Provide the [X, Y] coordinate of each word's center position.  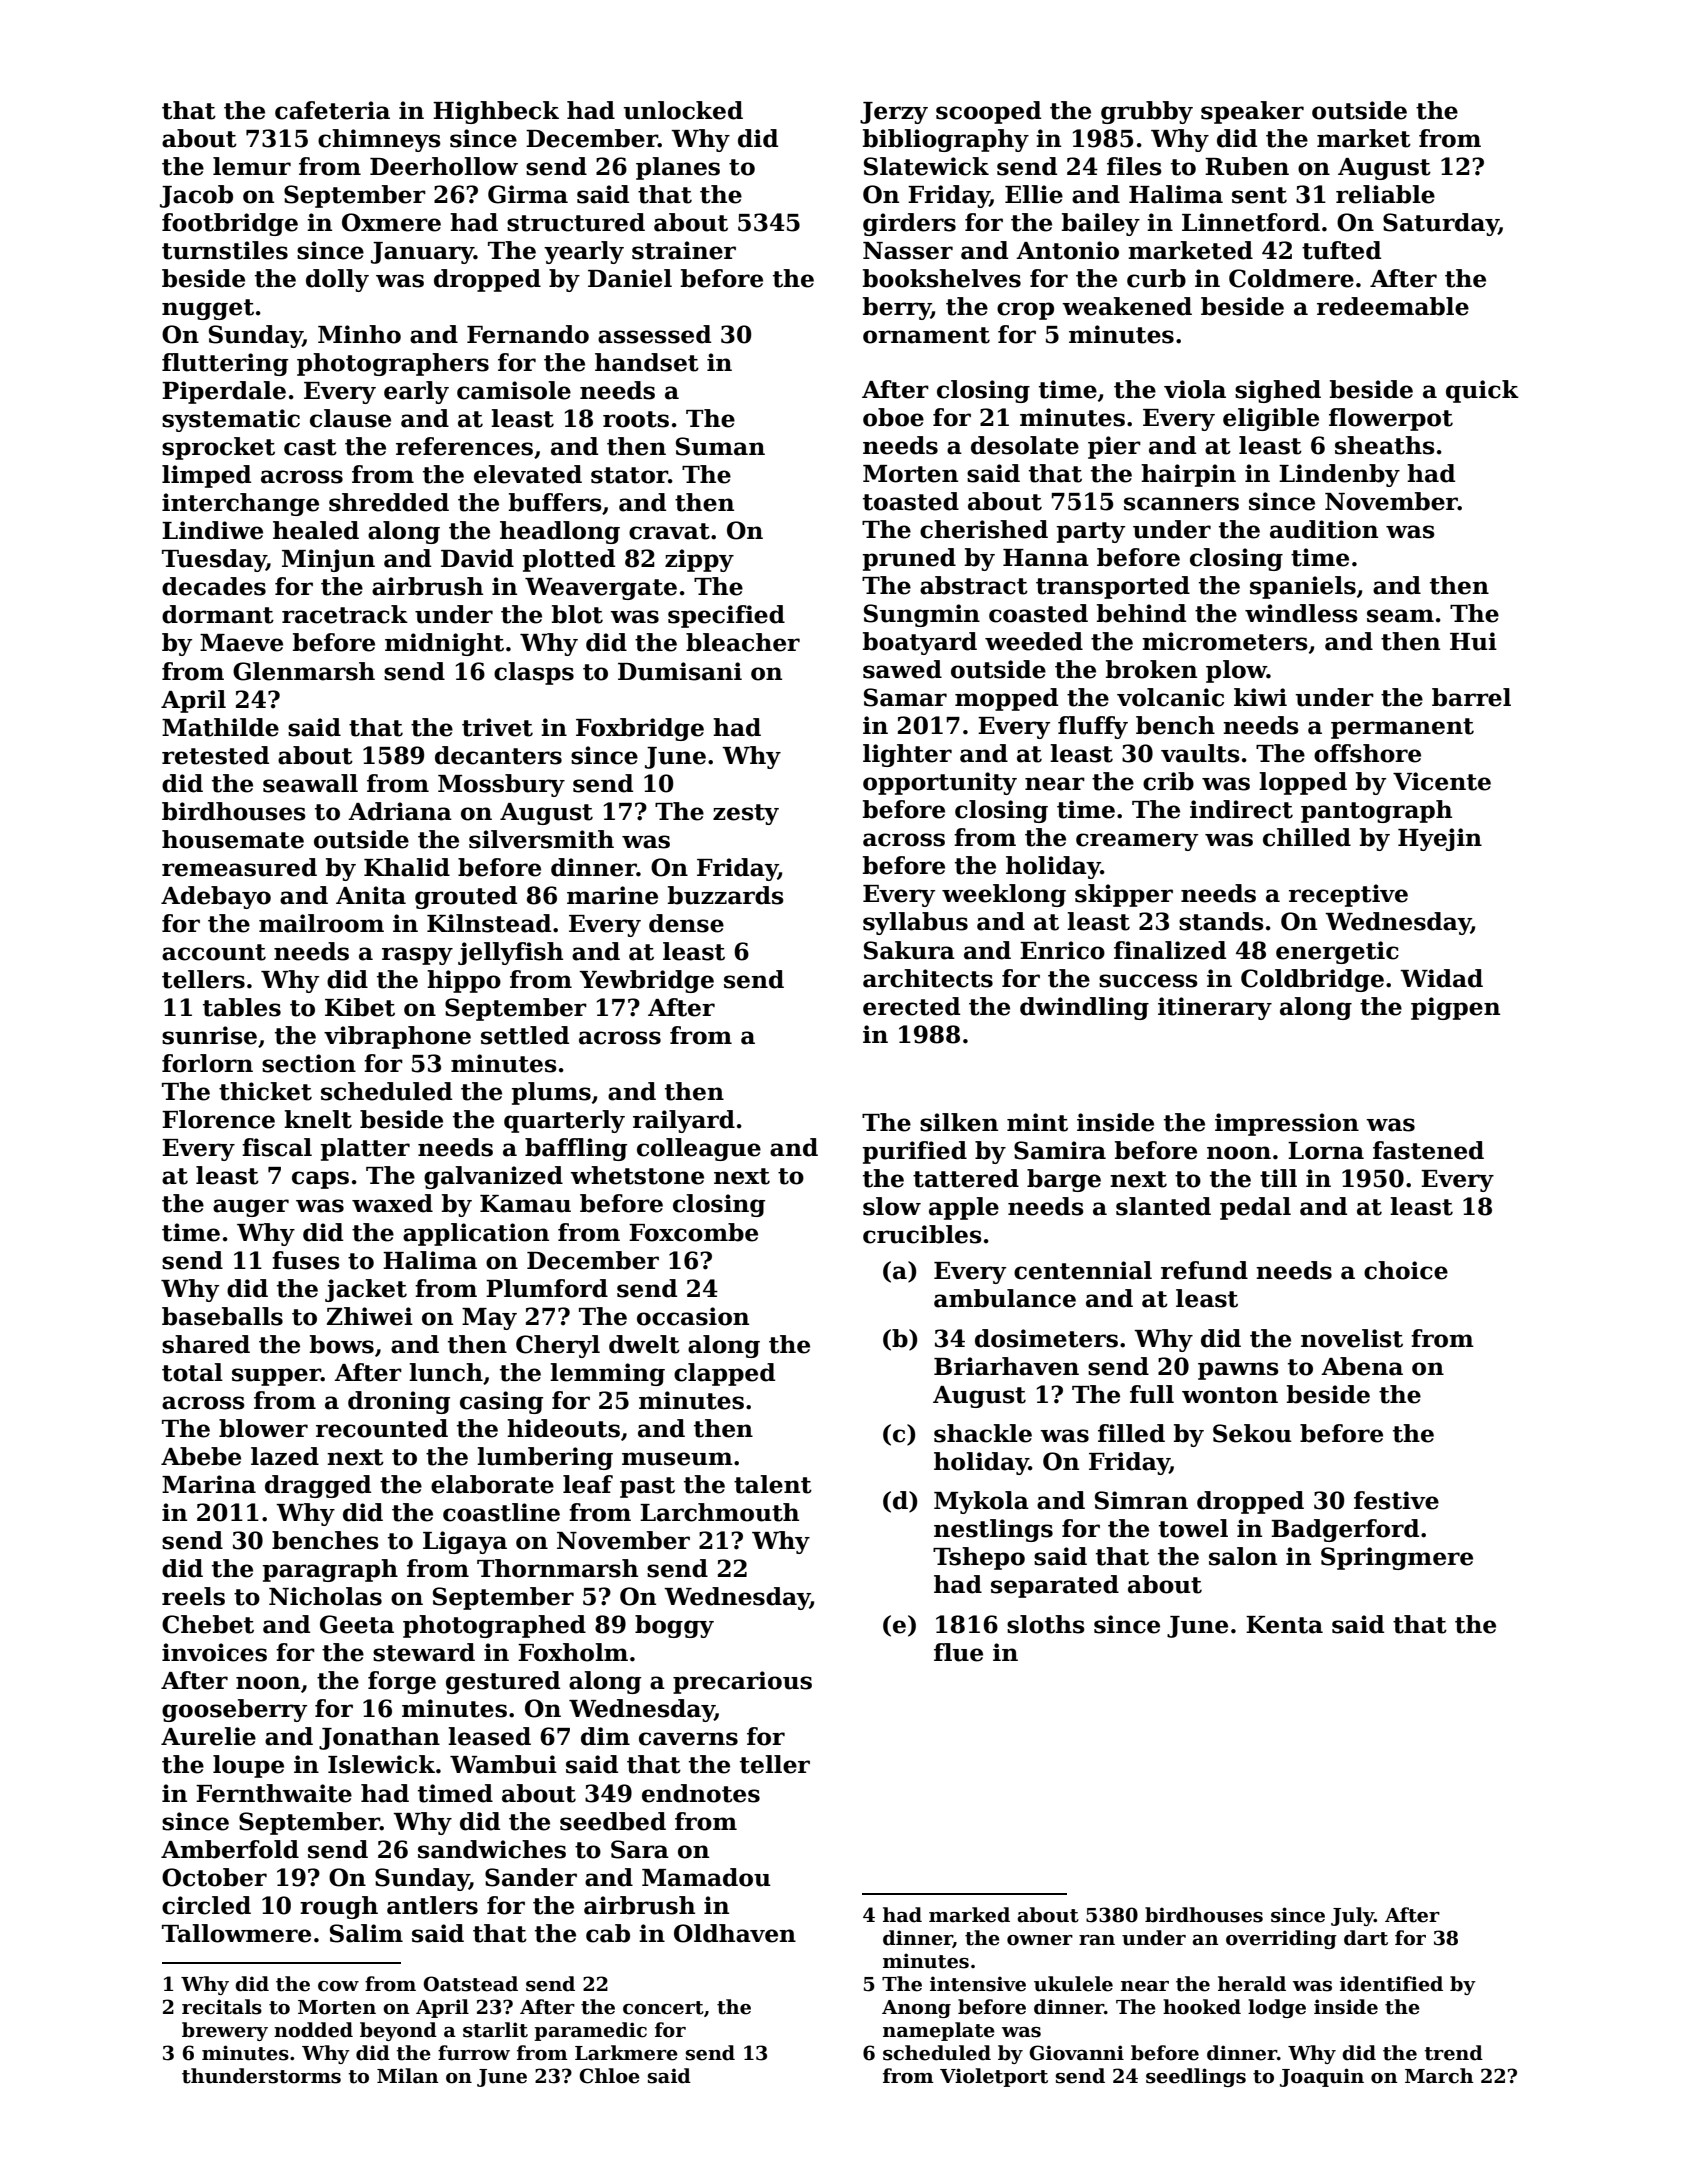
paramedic [590, 2031]
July [1352, 1916]
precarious [742, 1682]
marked [969, 1915]
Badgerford [1345, 1530]
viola [1195, 389]
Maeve [241, 643]
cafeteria [332, 110]
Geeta [357, 1624]
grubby [1147, 112]
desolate [1025, 445]
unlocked [683, 110]
